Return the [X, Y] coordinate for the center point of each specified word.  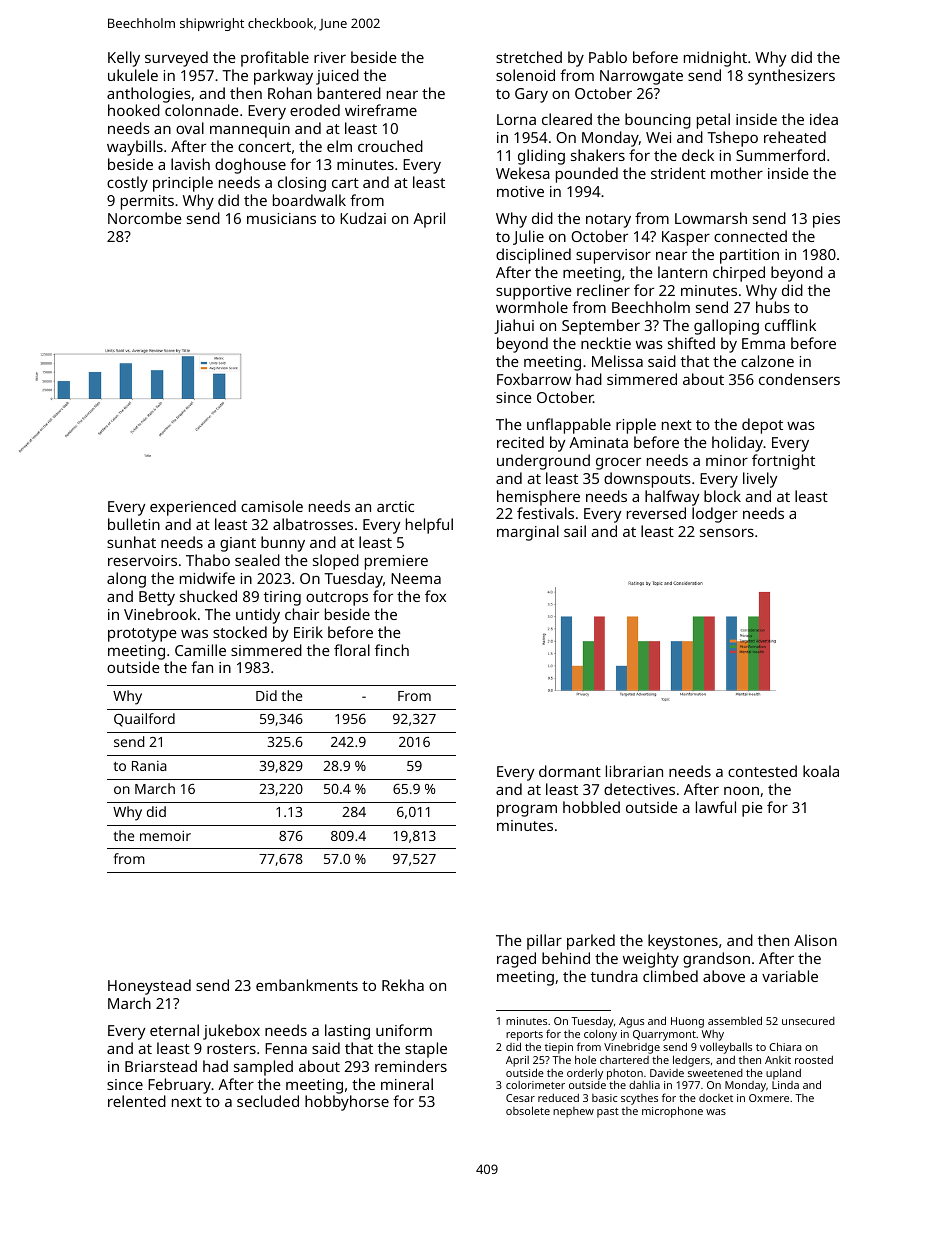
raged [516, 960]
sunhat [131, 542]
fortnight [783, 462]
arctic [395, 506]
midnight [715, 59]
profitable [275, 59]
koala [821, 771]
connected [750, 236]
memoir [165, 835]
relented [137, 1101]
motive [520, 191]
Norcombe [145, 218]
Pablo [608, 57]
